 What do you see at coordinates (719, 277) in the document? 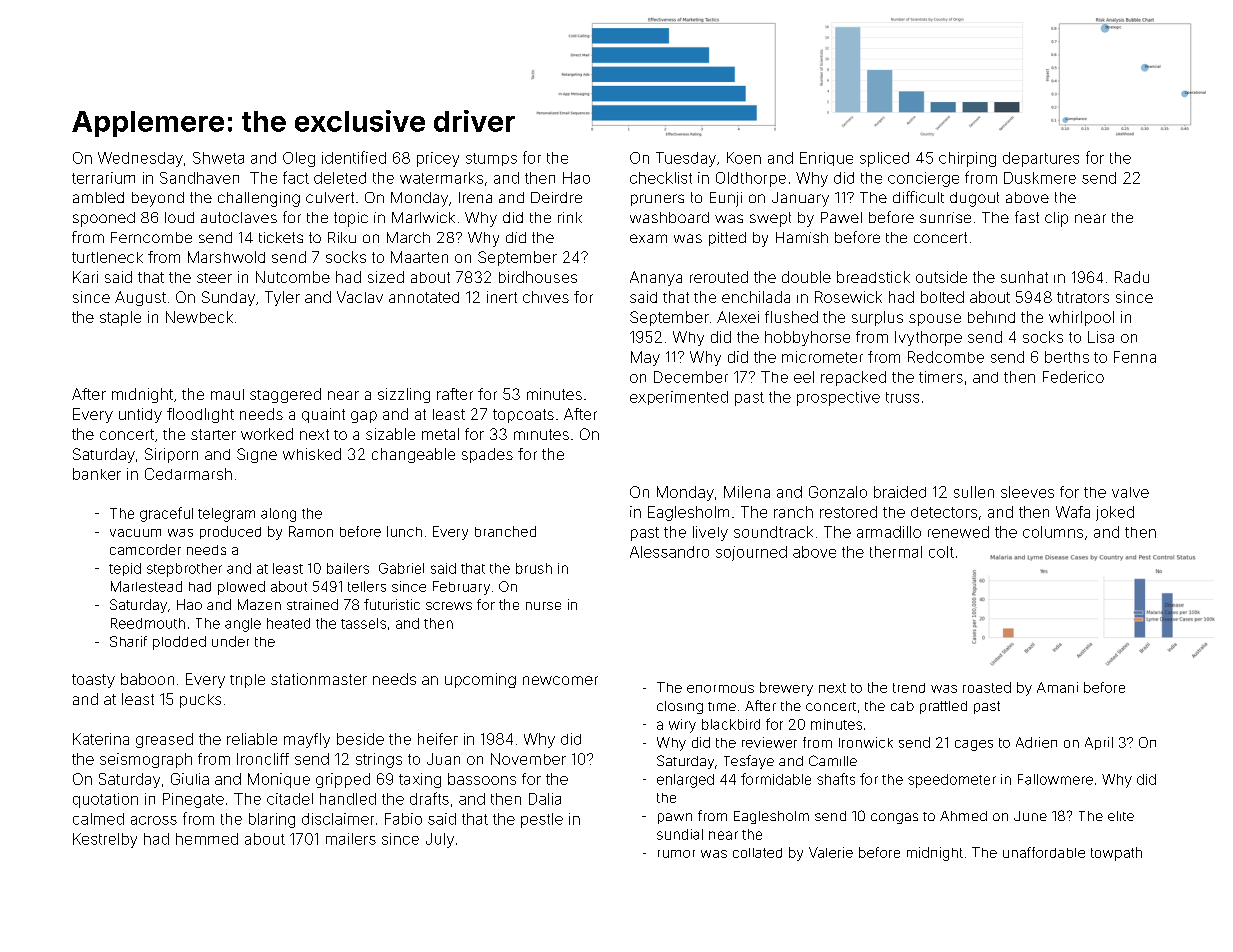
I see `rerouted` at bounding box center [719, 277].
